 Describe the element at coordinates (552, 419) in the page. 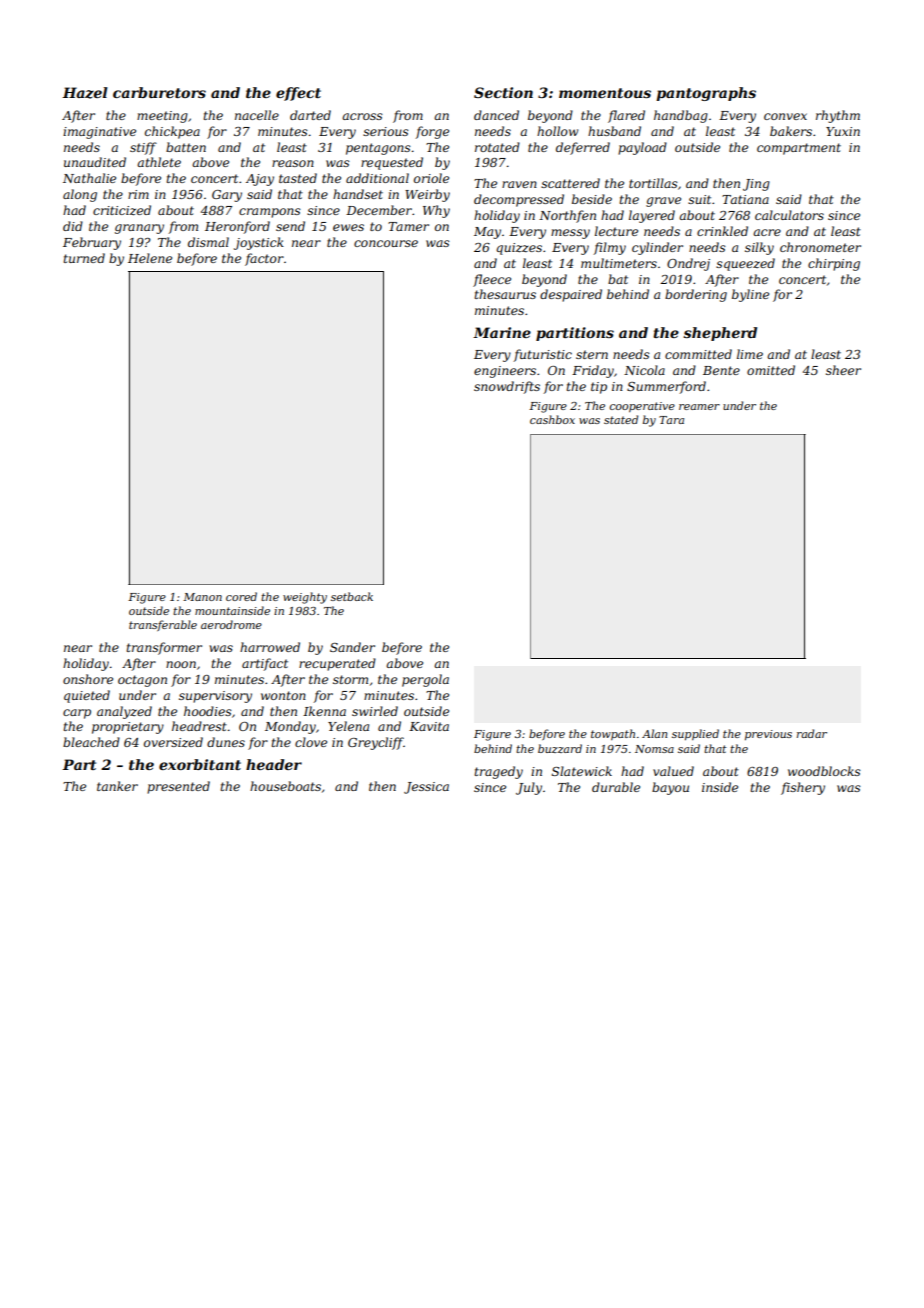

I see `cashbox` at that location.
